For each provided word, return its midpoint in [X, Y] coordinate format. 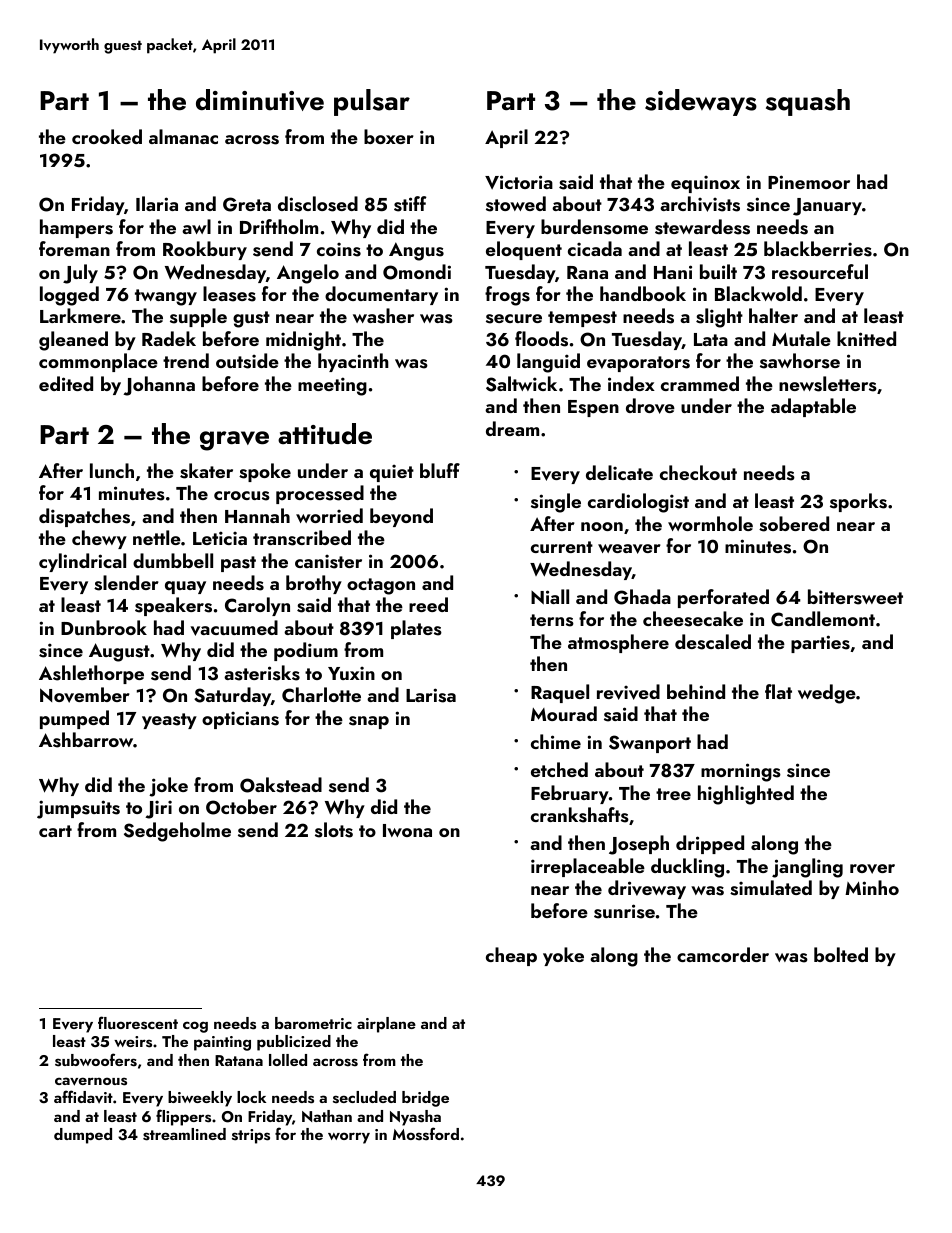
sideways [701, 102]
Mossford [426, 1134]
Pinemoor [809, 182]
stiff [410, 204]
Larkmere [80, 315]
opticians [240, 720]
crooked [107, 136]
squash [808, 102]
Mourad [564, 713]
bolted [841, 954]
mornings [741, 772]
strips [251, 1136]
